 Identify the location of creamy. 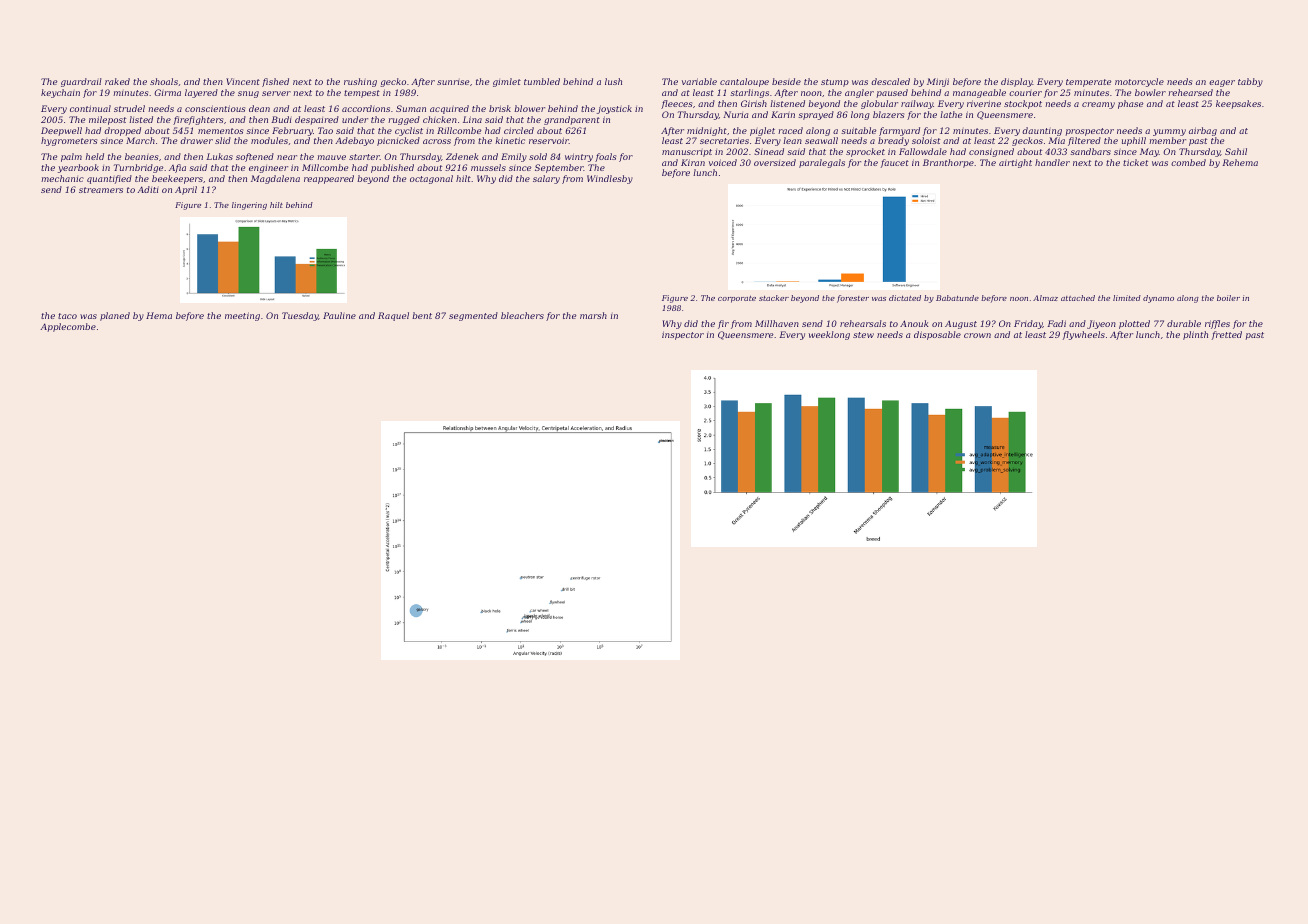
(1098, 105).
